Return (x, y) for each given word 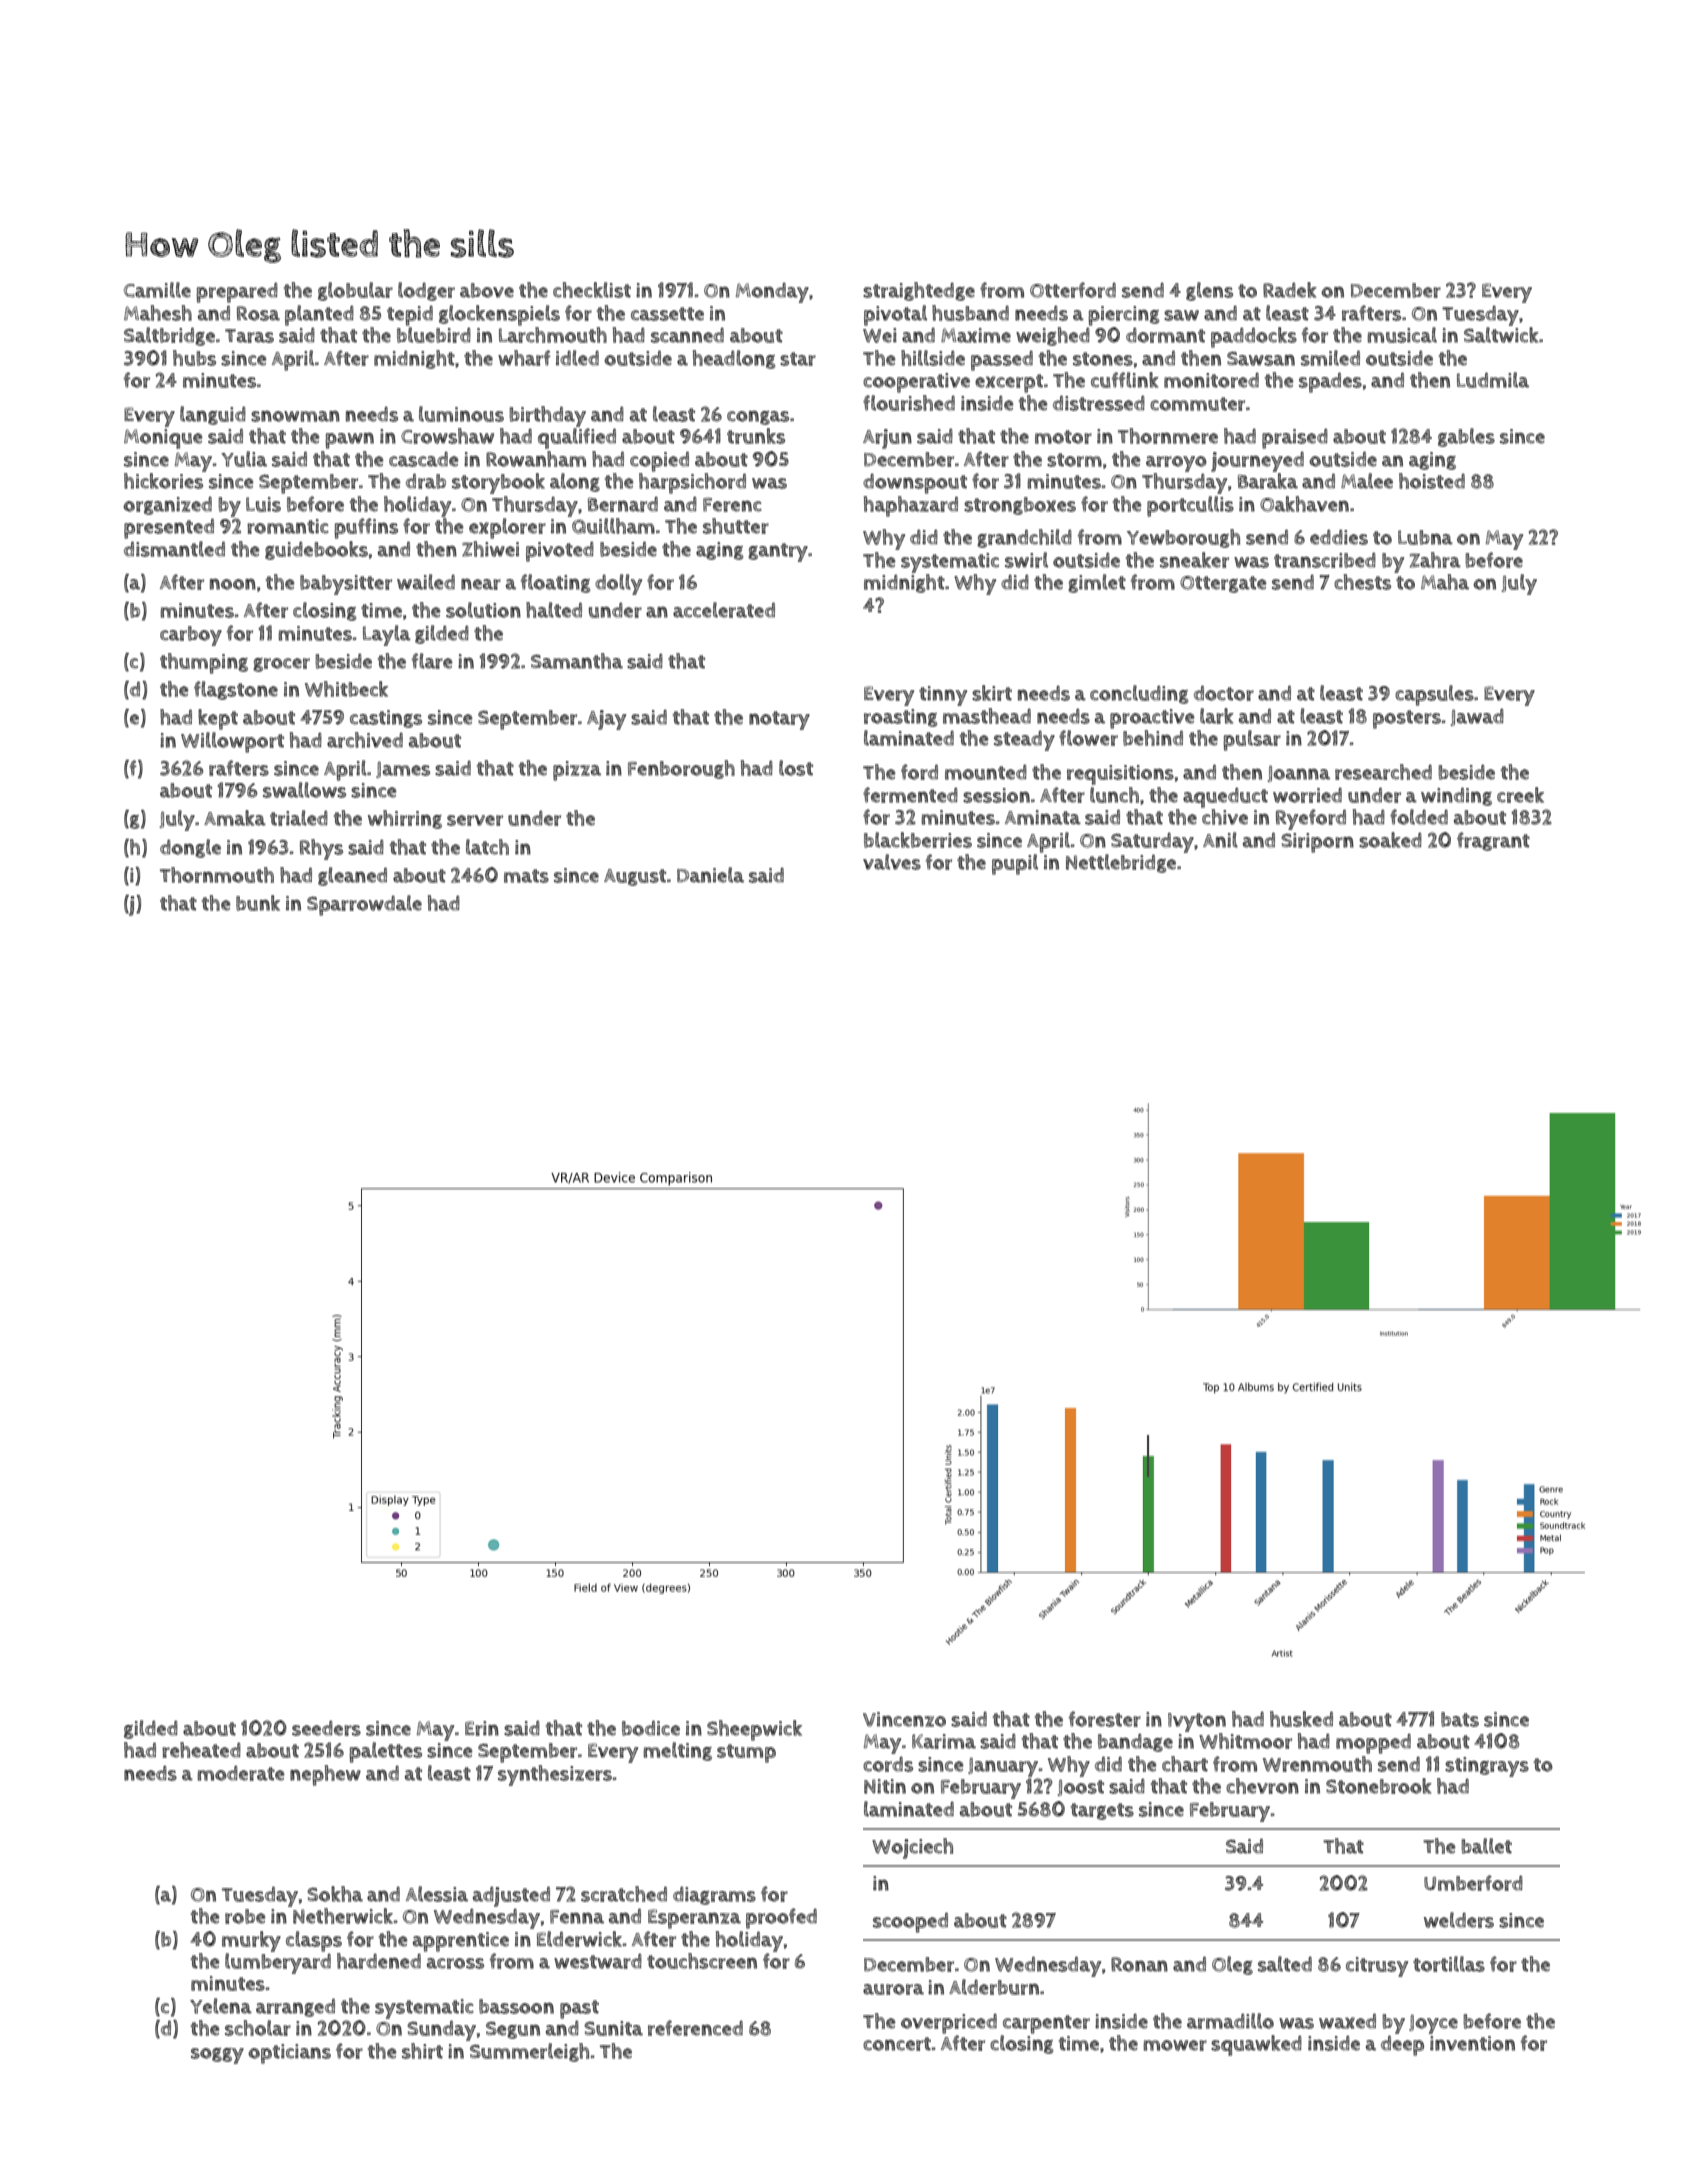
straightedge (919, 291)
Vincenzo (904, 1719)
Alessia (437, 1894)
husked (1301, 1719)
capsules (1434, 695)
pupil (1015, 864)
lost (796, 768)
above (487, 290)
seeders (326, 1728)
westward (598, 1961)
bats (1460, 1719)
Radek (1290, 290)
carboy (191, 636)
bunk (258, 903)
